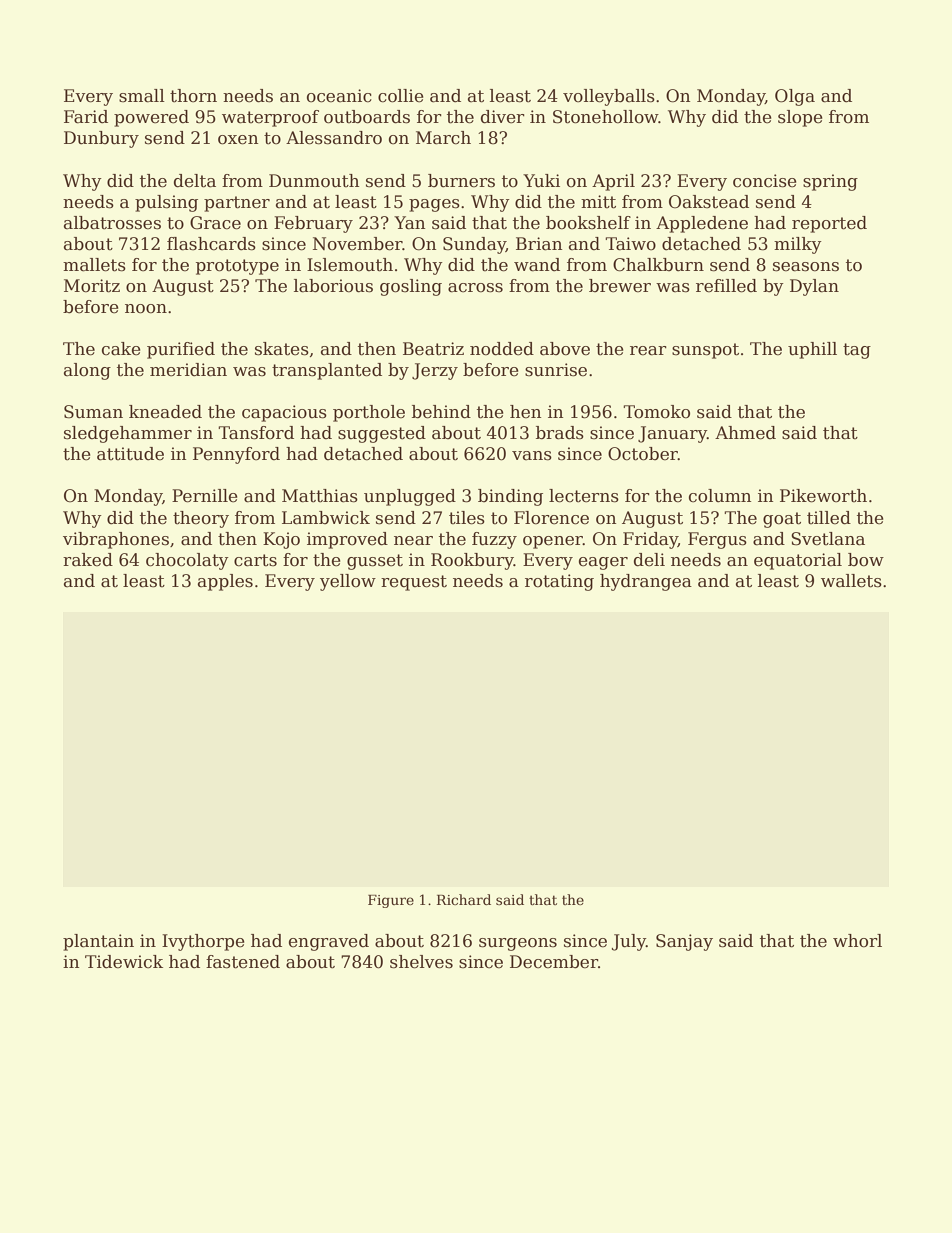  Describe the element at coordinates (553, 542) in the screenshot. I see `opener` at that location.
